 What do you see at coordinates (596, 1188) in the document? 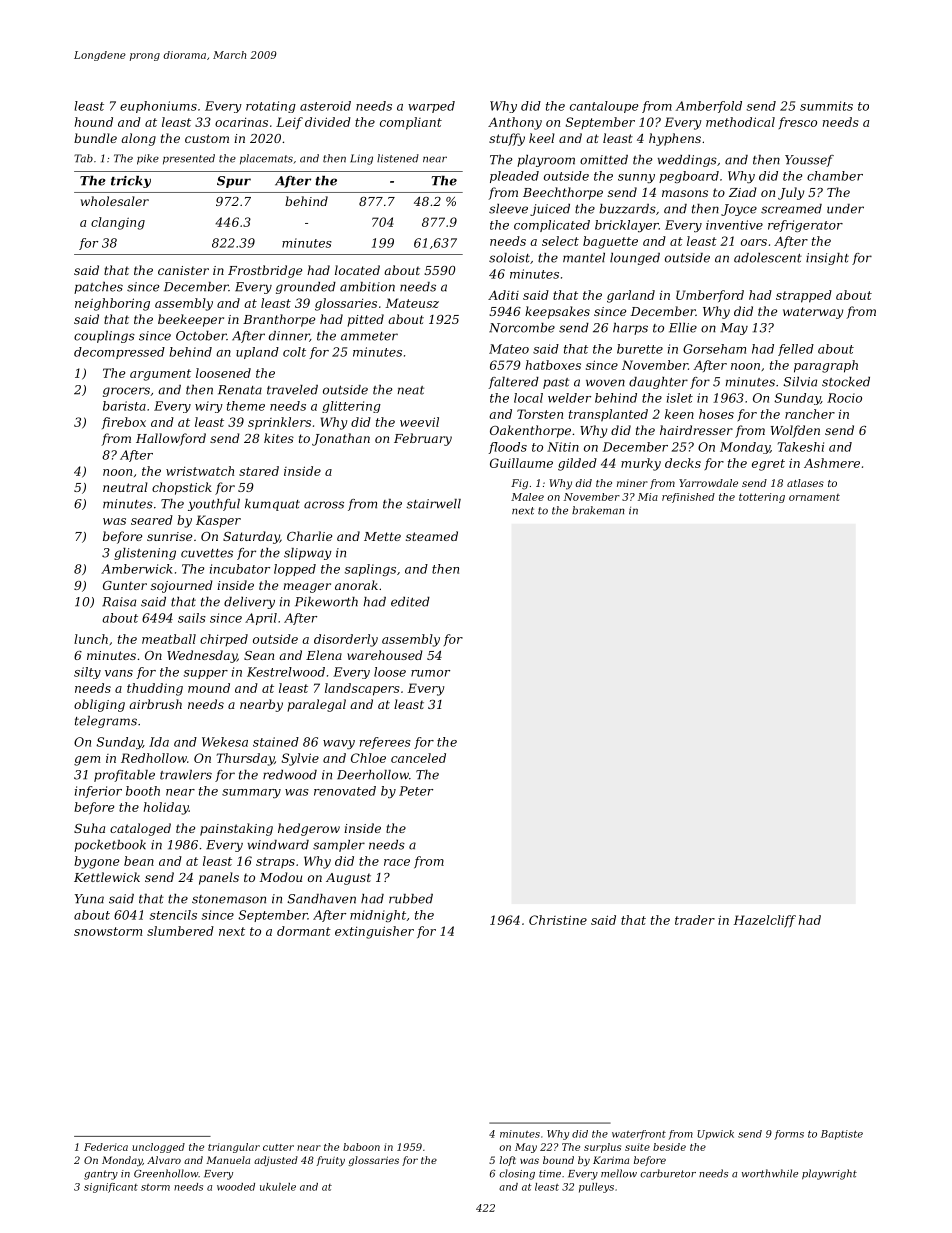
I see `pulleys` at bounding box center [596, 1188].
